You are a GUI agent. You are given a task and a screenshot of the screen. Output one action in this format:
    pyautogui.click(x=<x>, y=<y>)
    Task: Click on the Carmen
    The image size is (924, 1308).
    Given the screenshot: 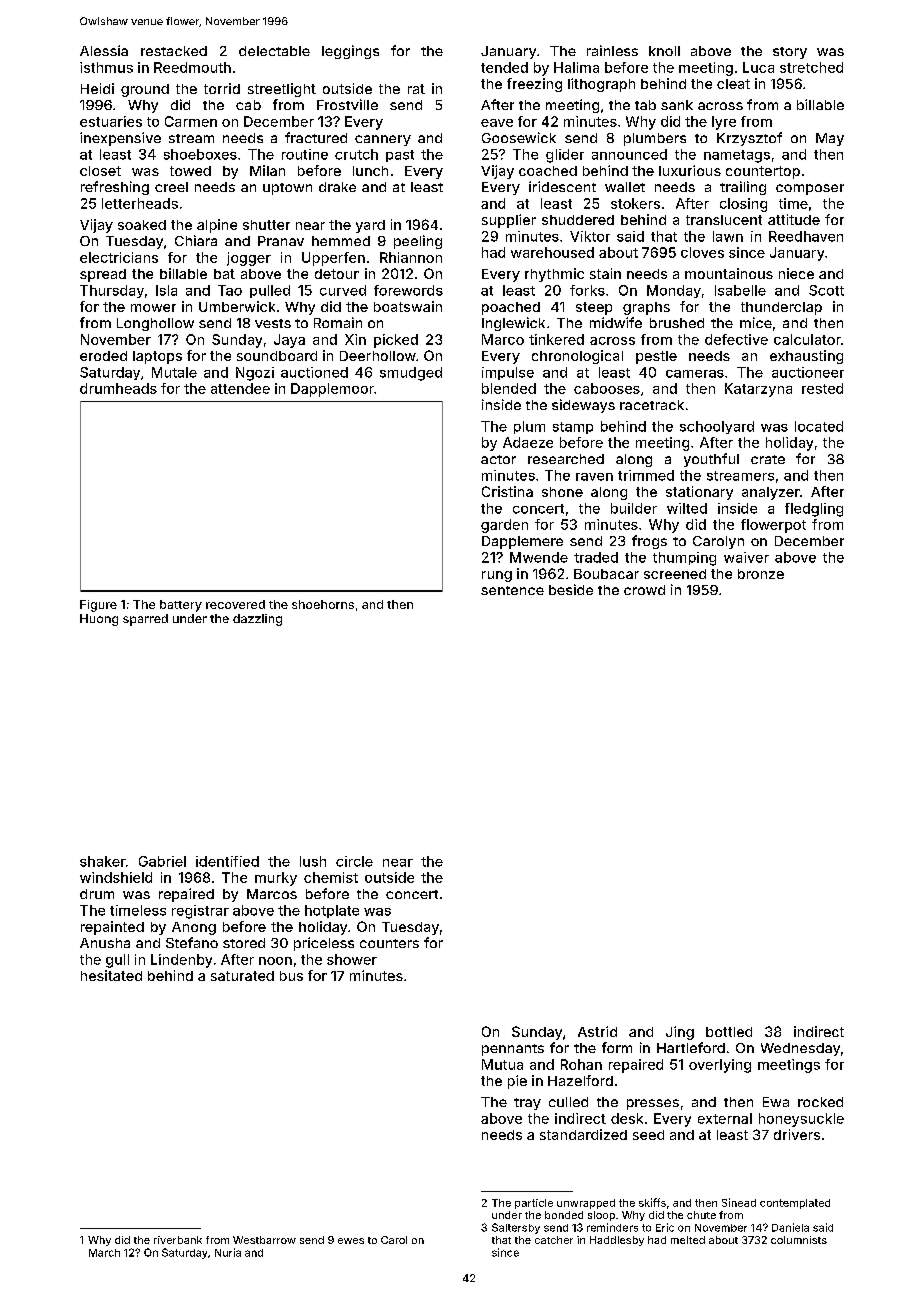 What is the action you would take?
    pyautogui.click(x=191, y=121)
